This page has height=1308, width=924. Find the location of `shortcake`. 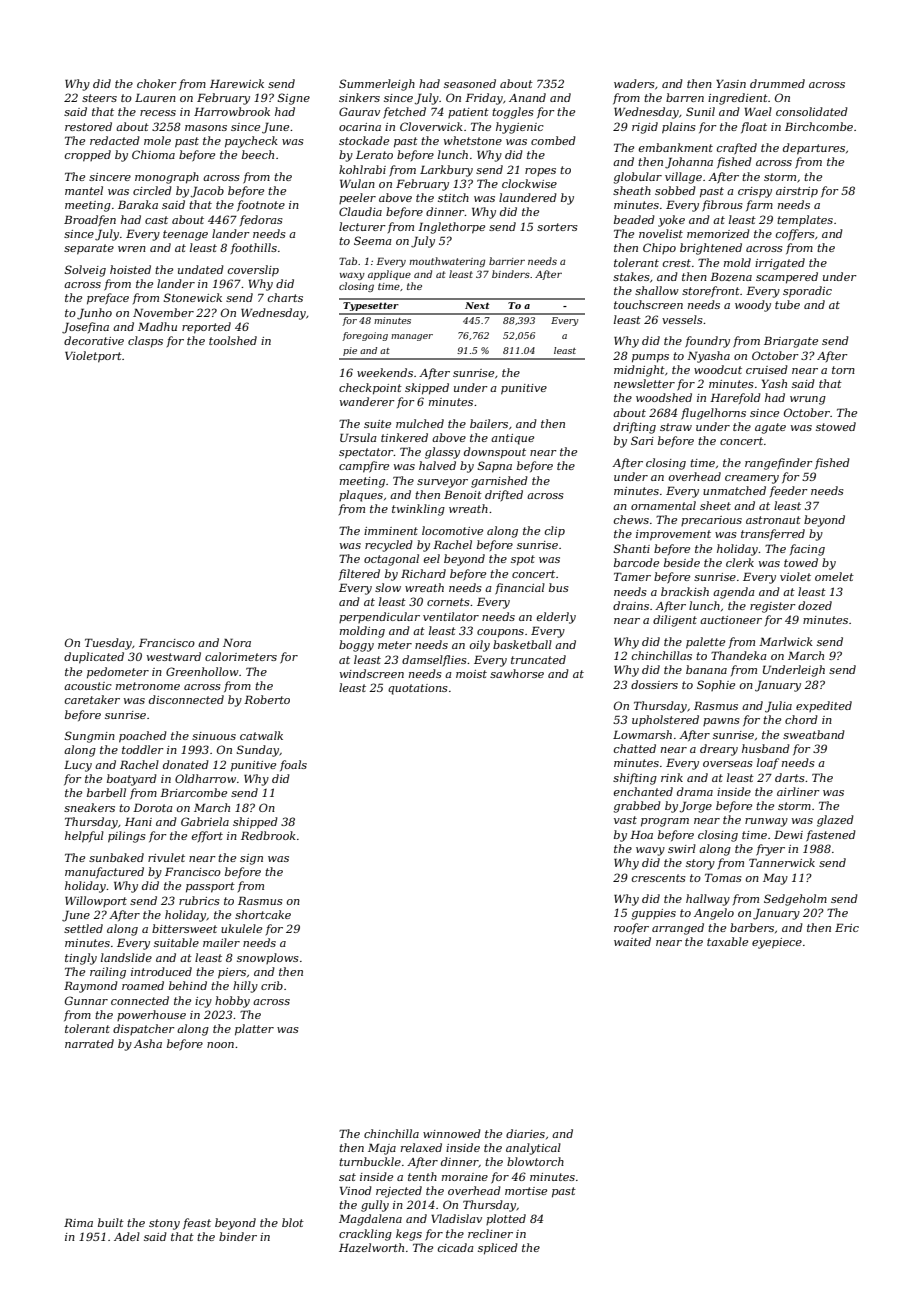

shortcake is located at coordinates (263, 914).
